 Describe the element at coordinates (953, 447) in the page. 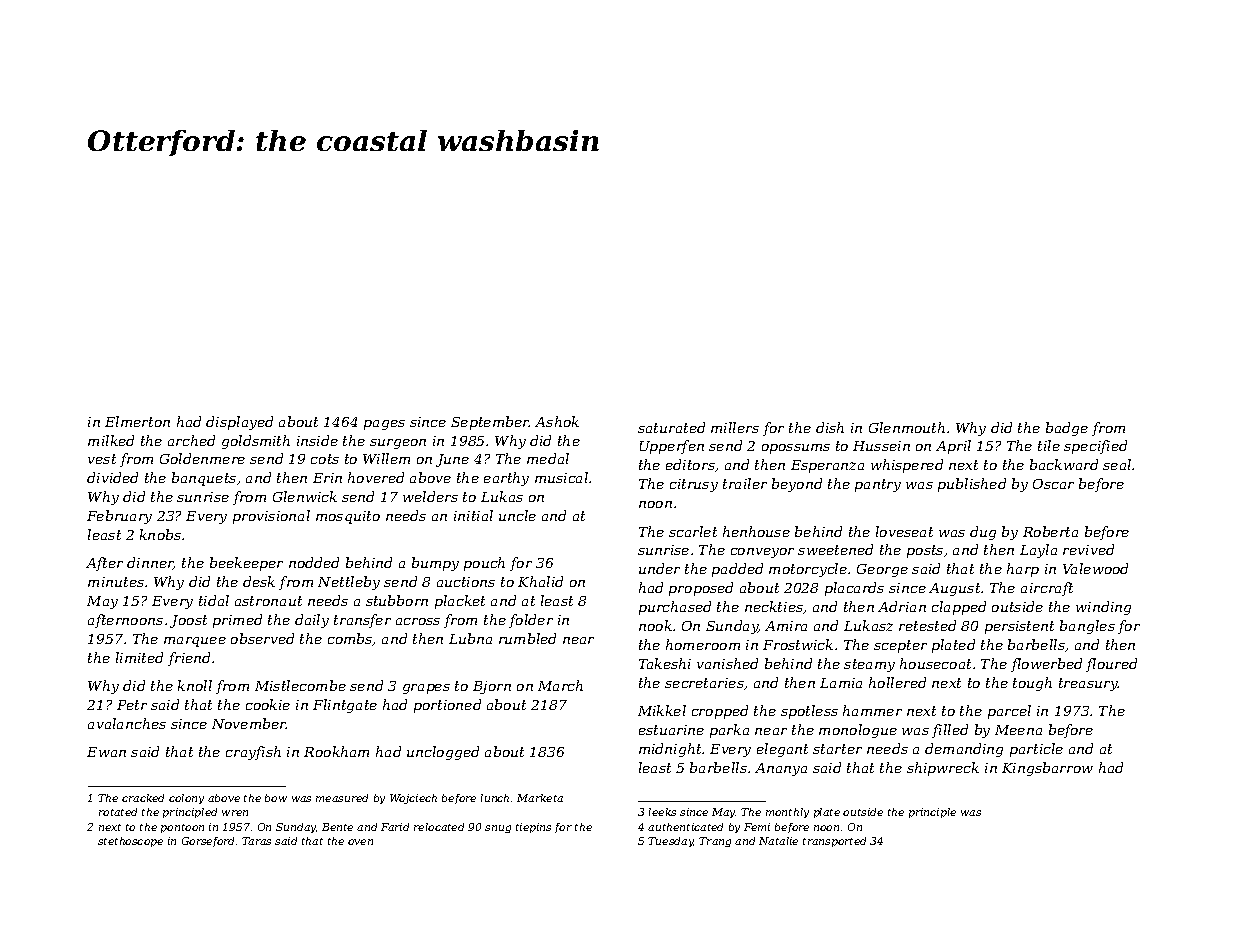

I see `April` at that location.
